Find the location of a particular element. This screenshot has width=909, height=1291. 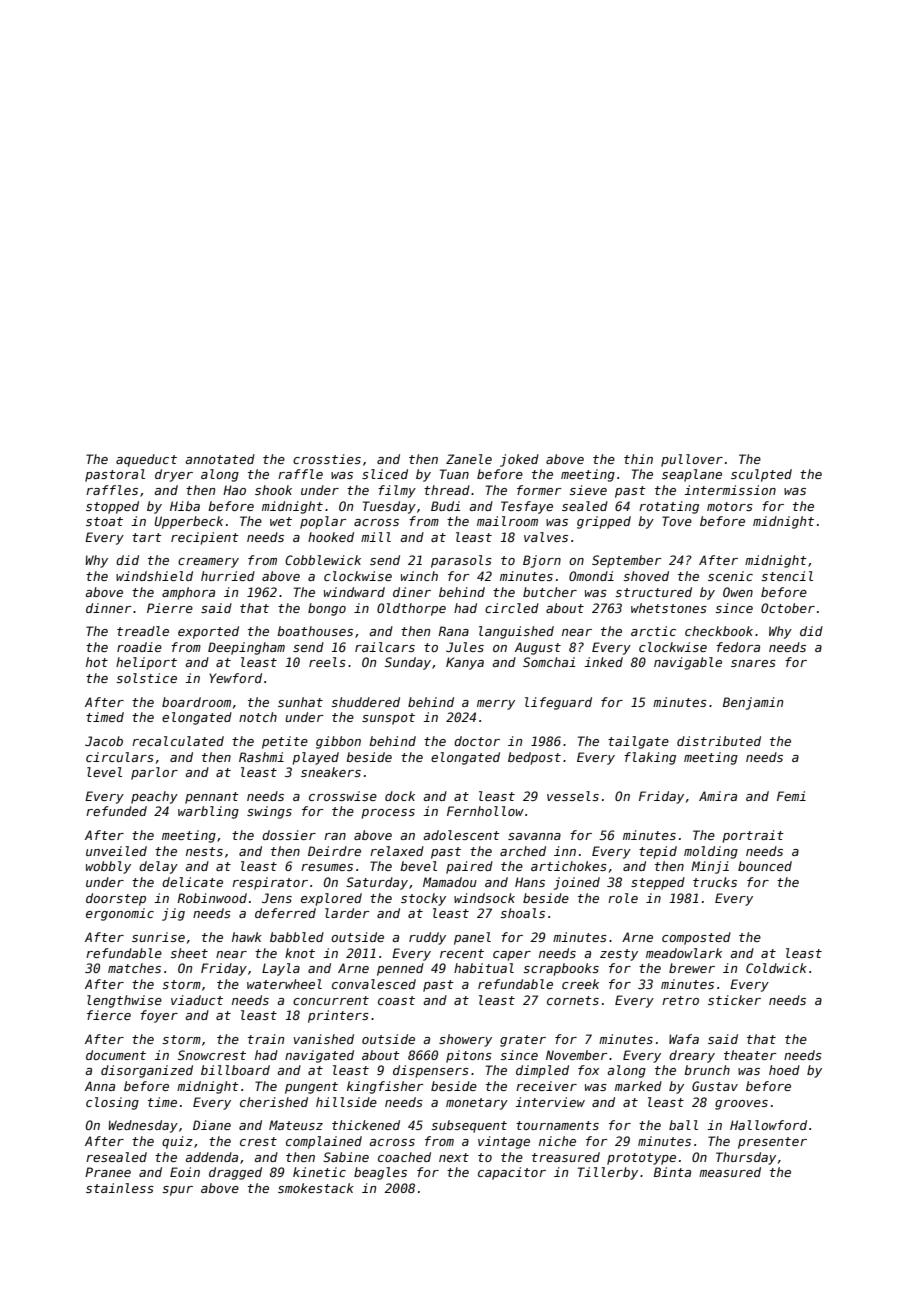

dragged is located at coordinates (235, 1173).
